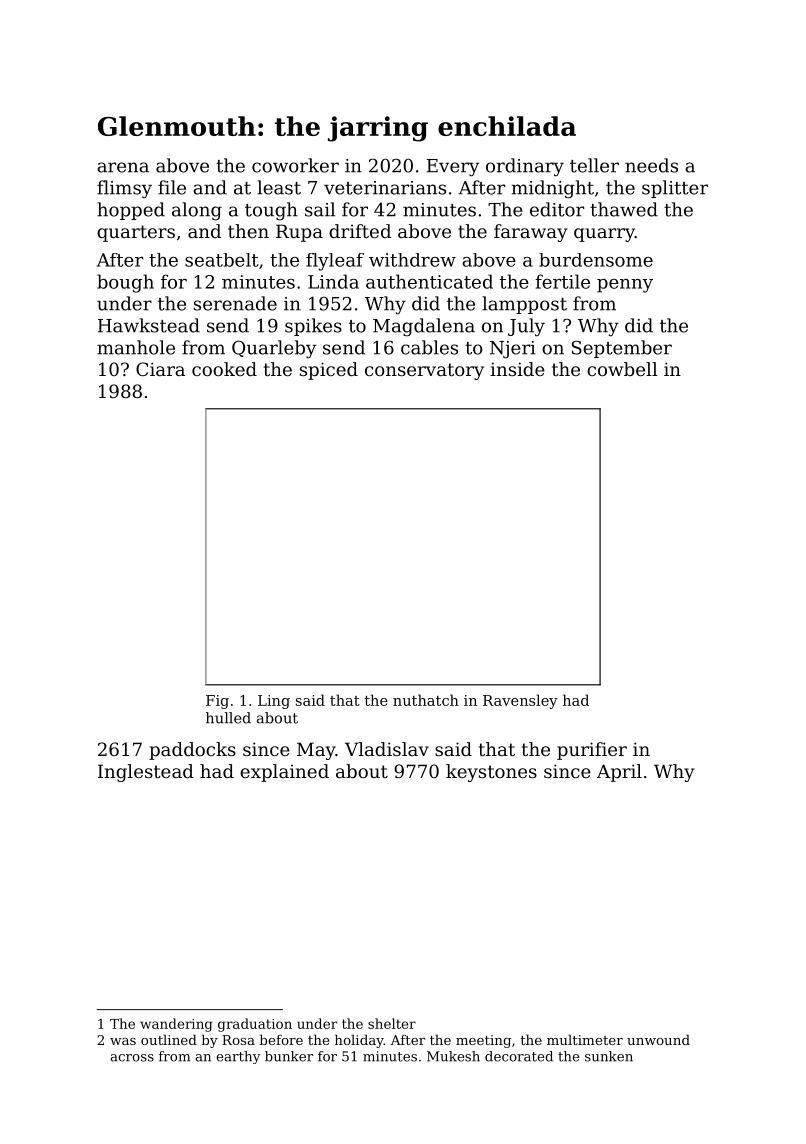 Image resolution: width=806 pixels, height=1144 pixels. What do you see at coordinates (424, 327) in the screenshot?
I see `Magdalena` at bounding box center [424, 327].
